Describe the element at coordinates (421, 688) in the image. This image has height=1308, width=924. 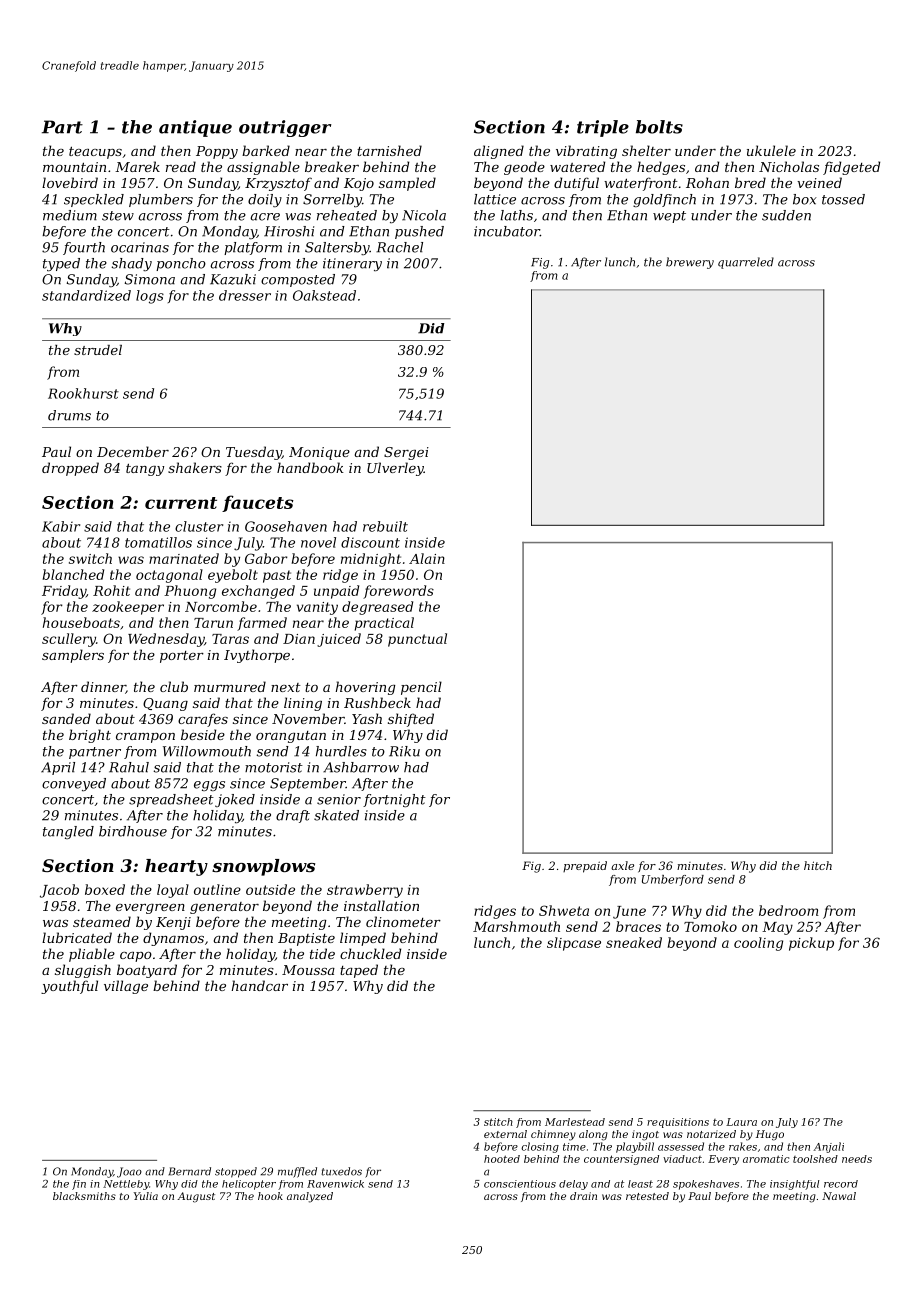
I see `pencil` at that location.
